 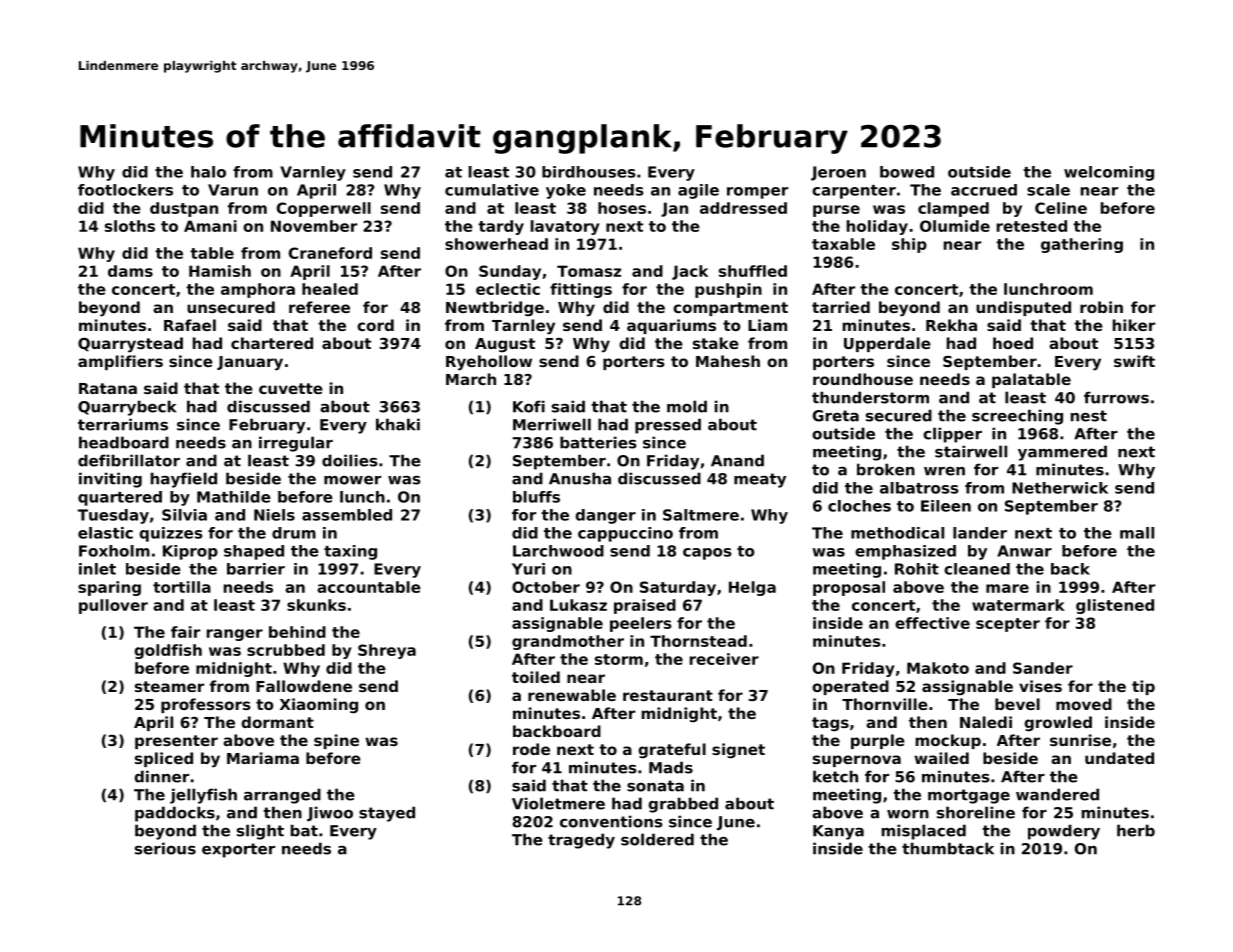 What do you see at coordinates (738, 751) in the screenshot?
I see `signet` at bounding box center [738, 751].
